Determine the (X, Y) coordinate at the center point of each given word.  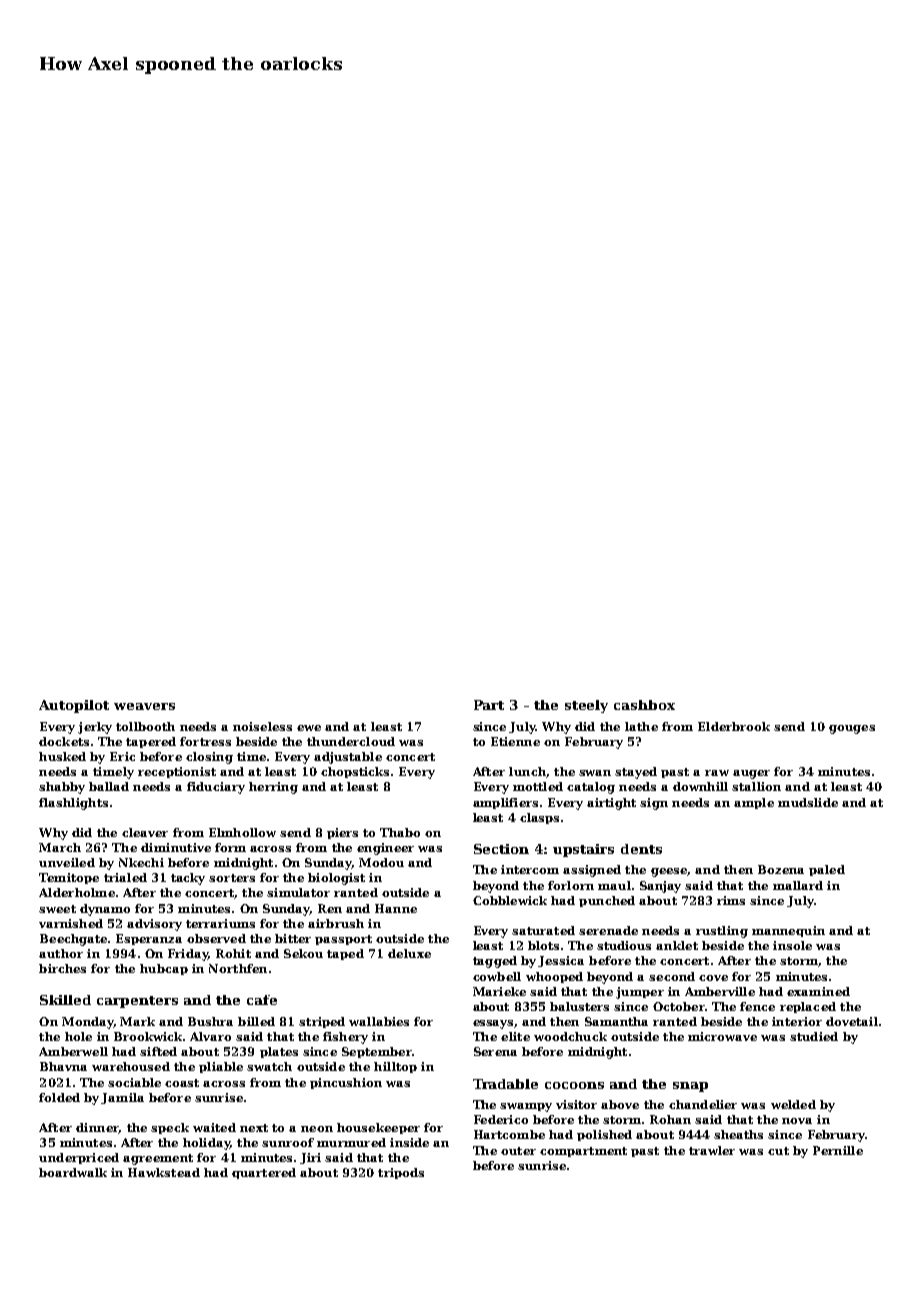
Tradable (505, 1084)
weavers (144, 706)
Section (501, 849)
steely (586, 706)
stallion (756, 786)
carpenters (137, 1002)
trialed (125, 877)
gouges (852, 729)
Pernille (838, 1150)
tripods (401, 1173)
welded (793, 1104)
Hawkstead (164, 1172)
